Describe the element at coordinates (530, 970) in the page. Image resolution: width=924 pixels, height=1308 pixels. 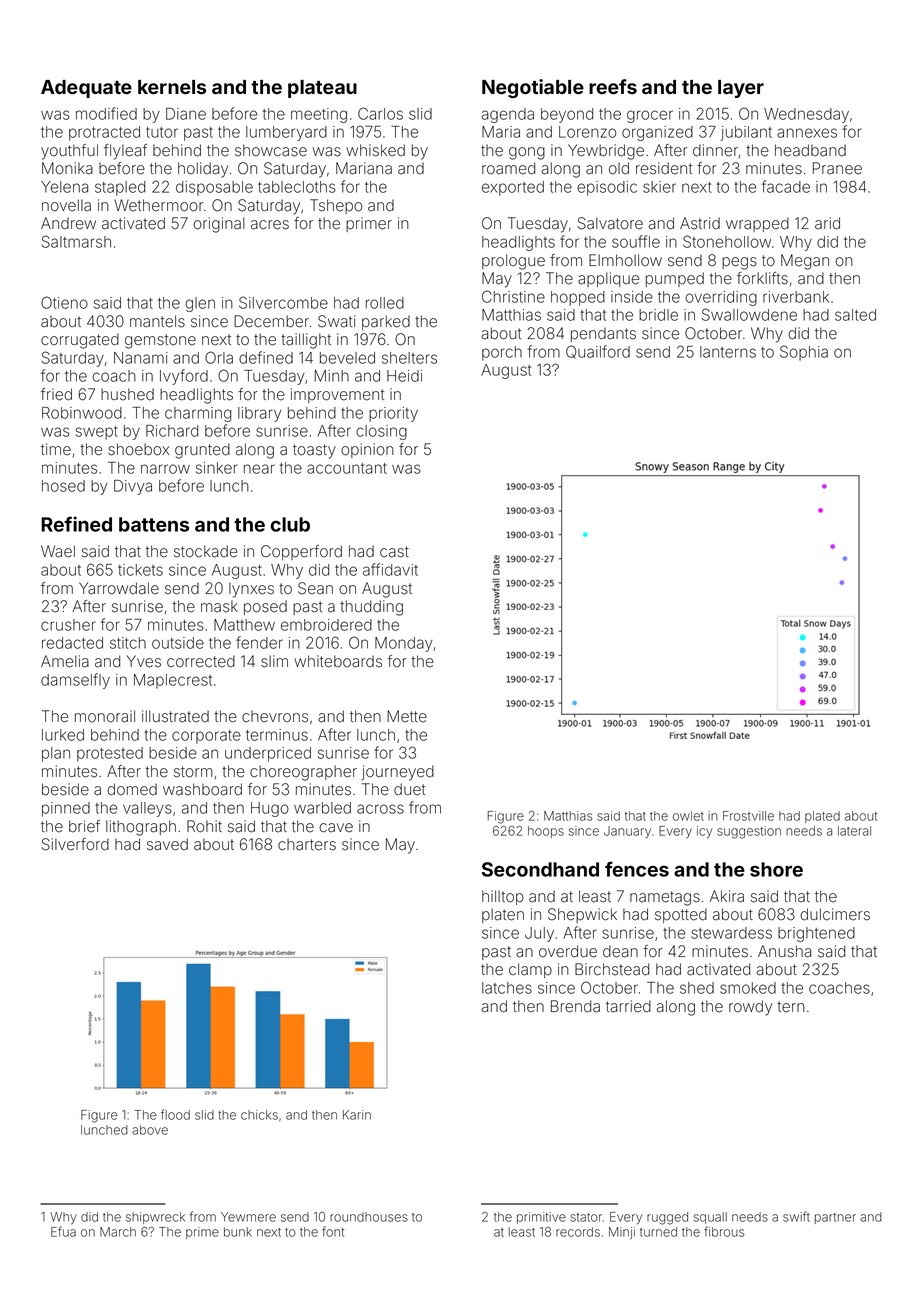
I see `clamp` at that location.
